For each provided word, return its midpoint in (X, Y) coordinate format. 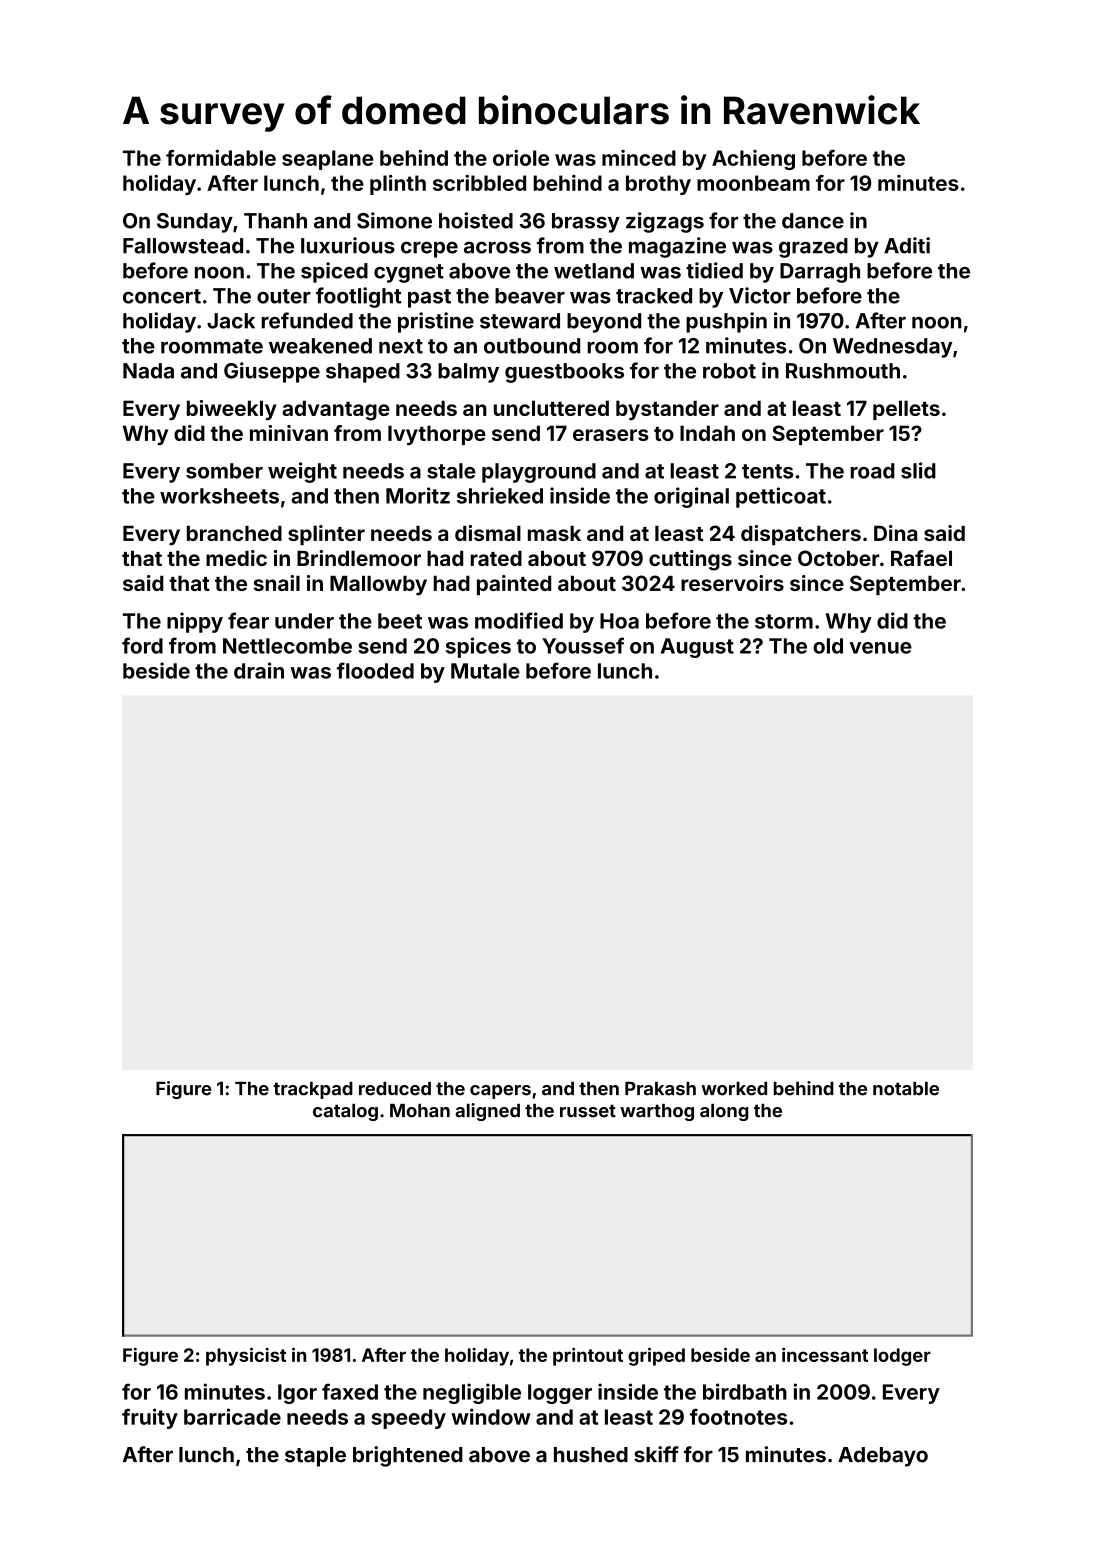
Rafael (921, 558)
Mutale (485, 671)
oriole (521, 157)
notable (906, 1089)
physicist (246, 1357)
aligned (487, 1112)
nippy (195, 622)
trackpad (313, 1090)
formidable (221, 157)
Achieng (753, 160)
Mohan (420, 1111)
